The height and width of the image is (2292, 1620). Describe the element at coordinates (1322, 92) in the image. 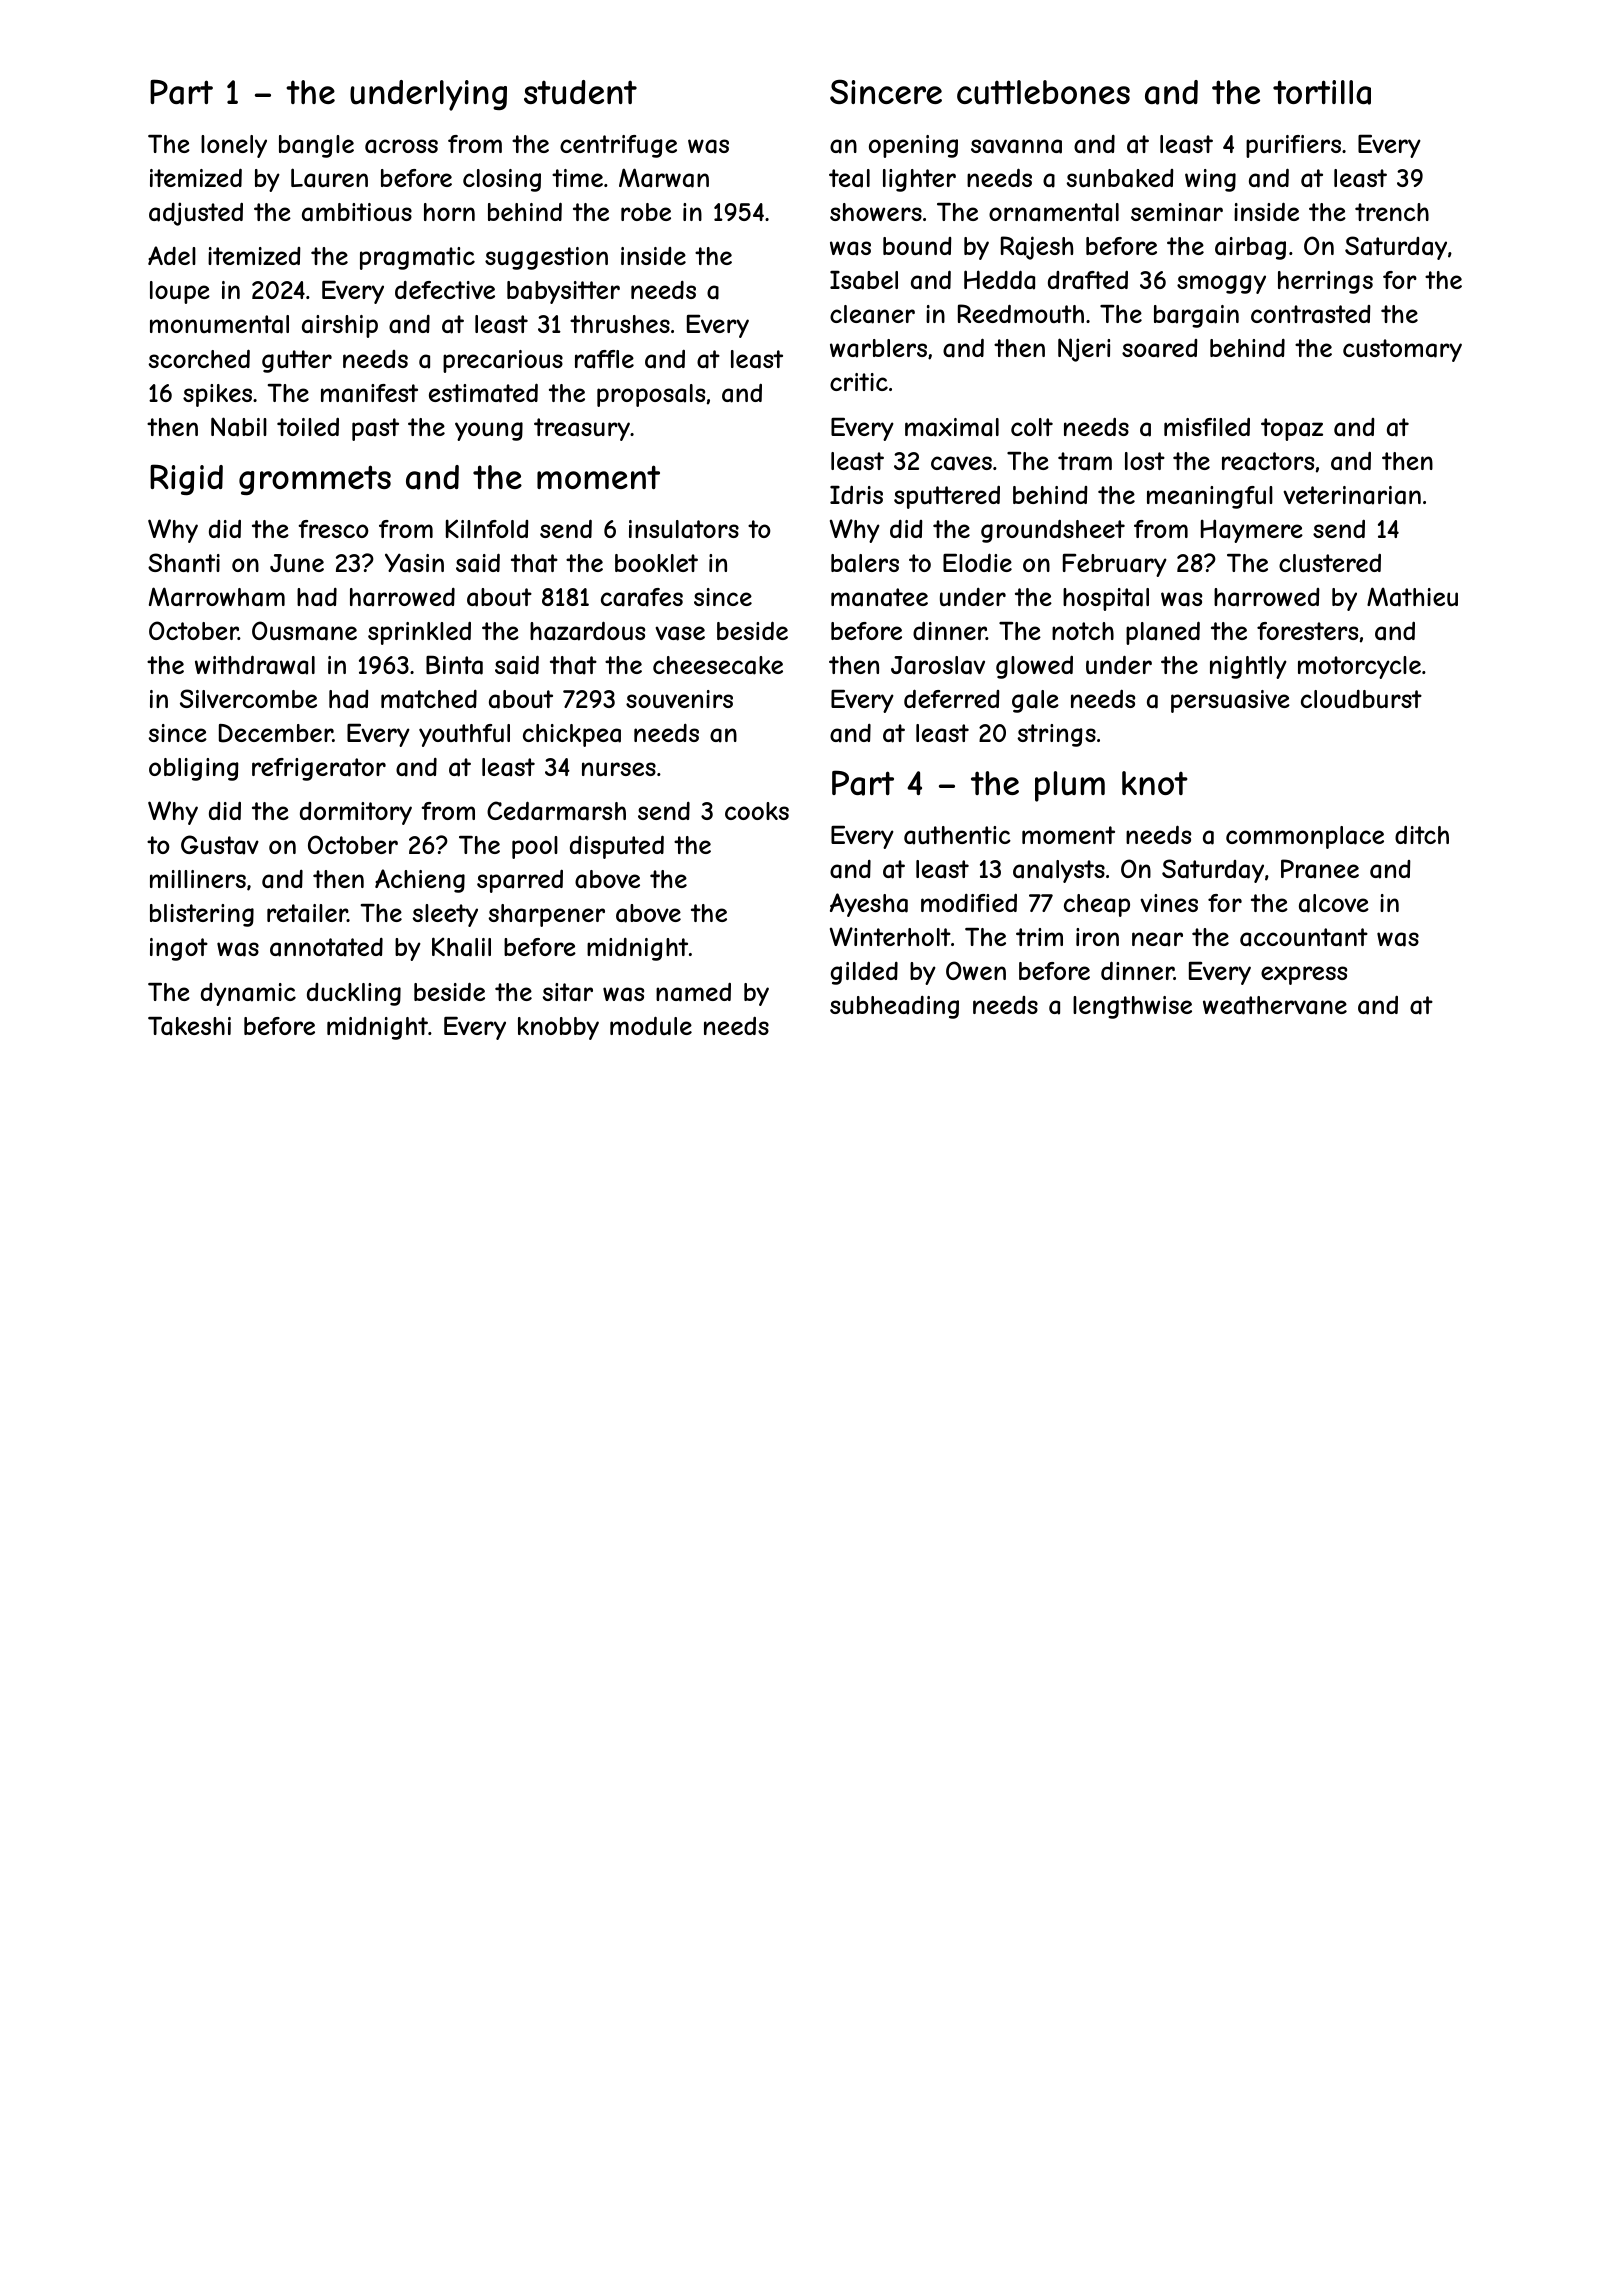

I see `tortilla` at that location.
